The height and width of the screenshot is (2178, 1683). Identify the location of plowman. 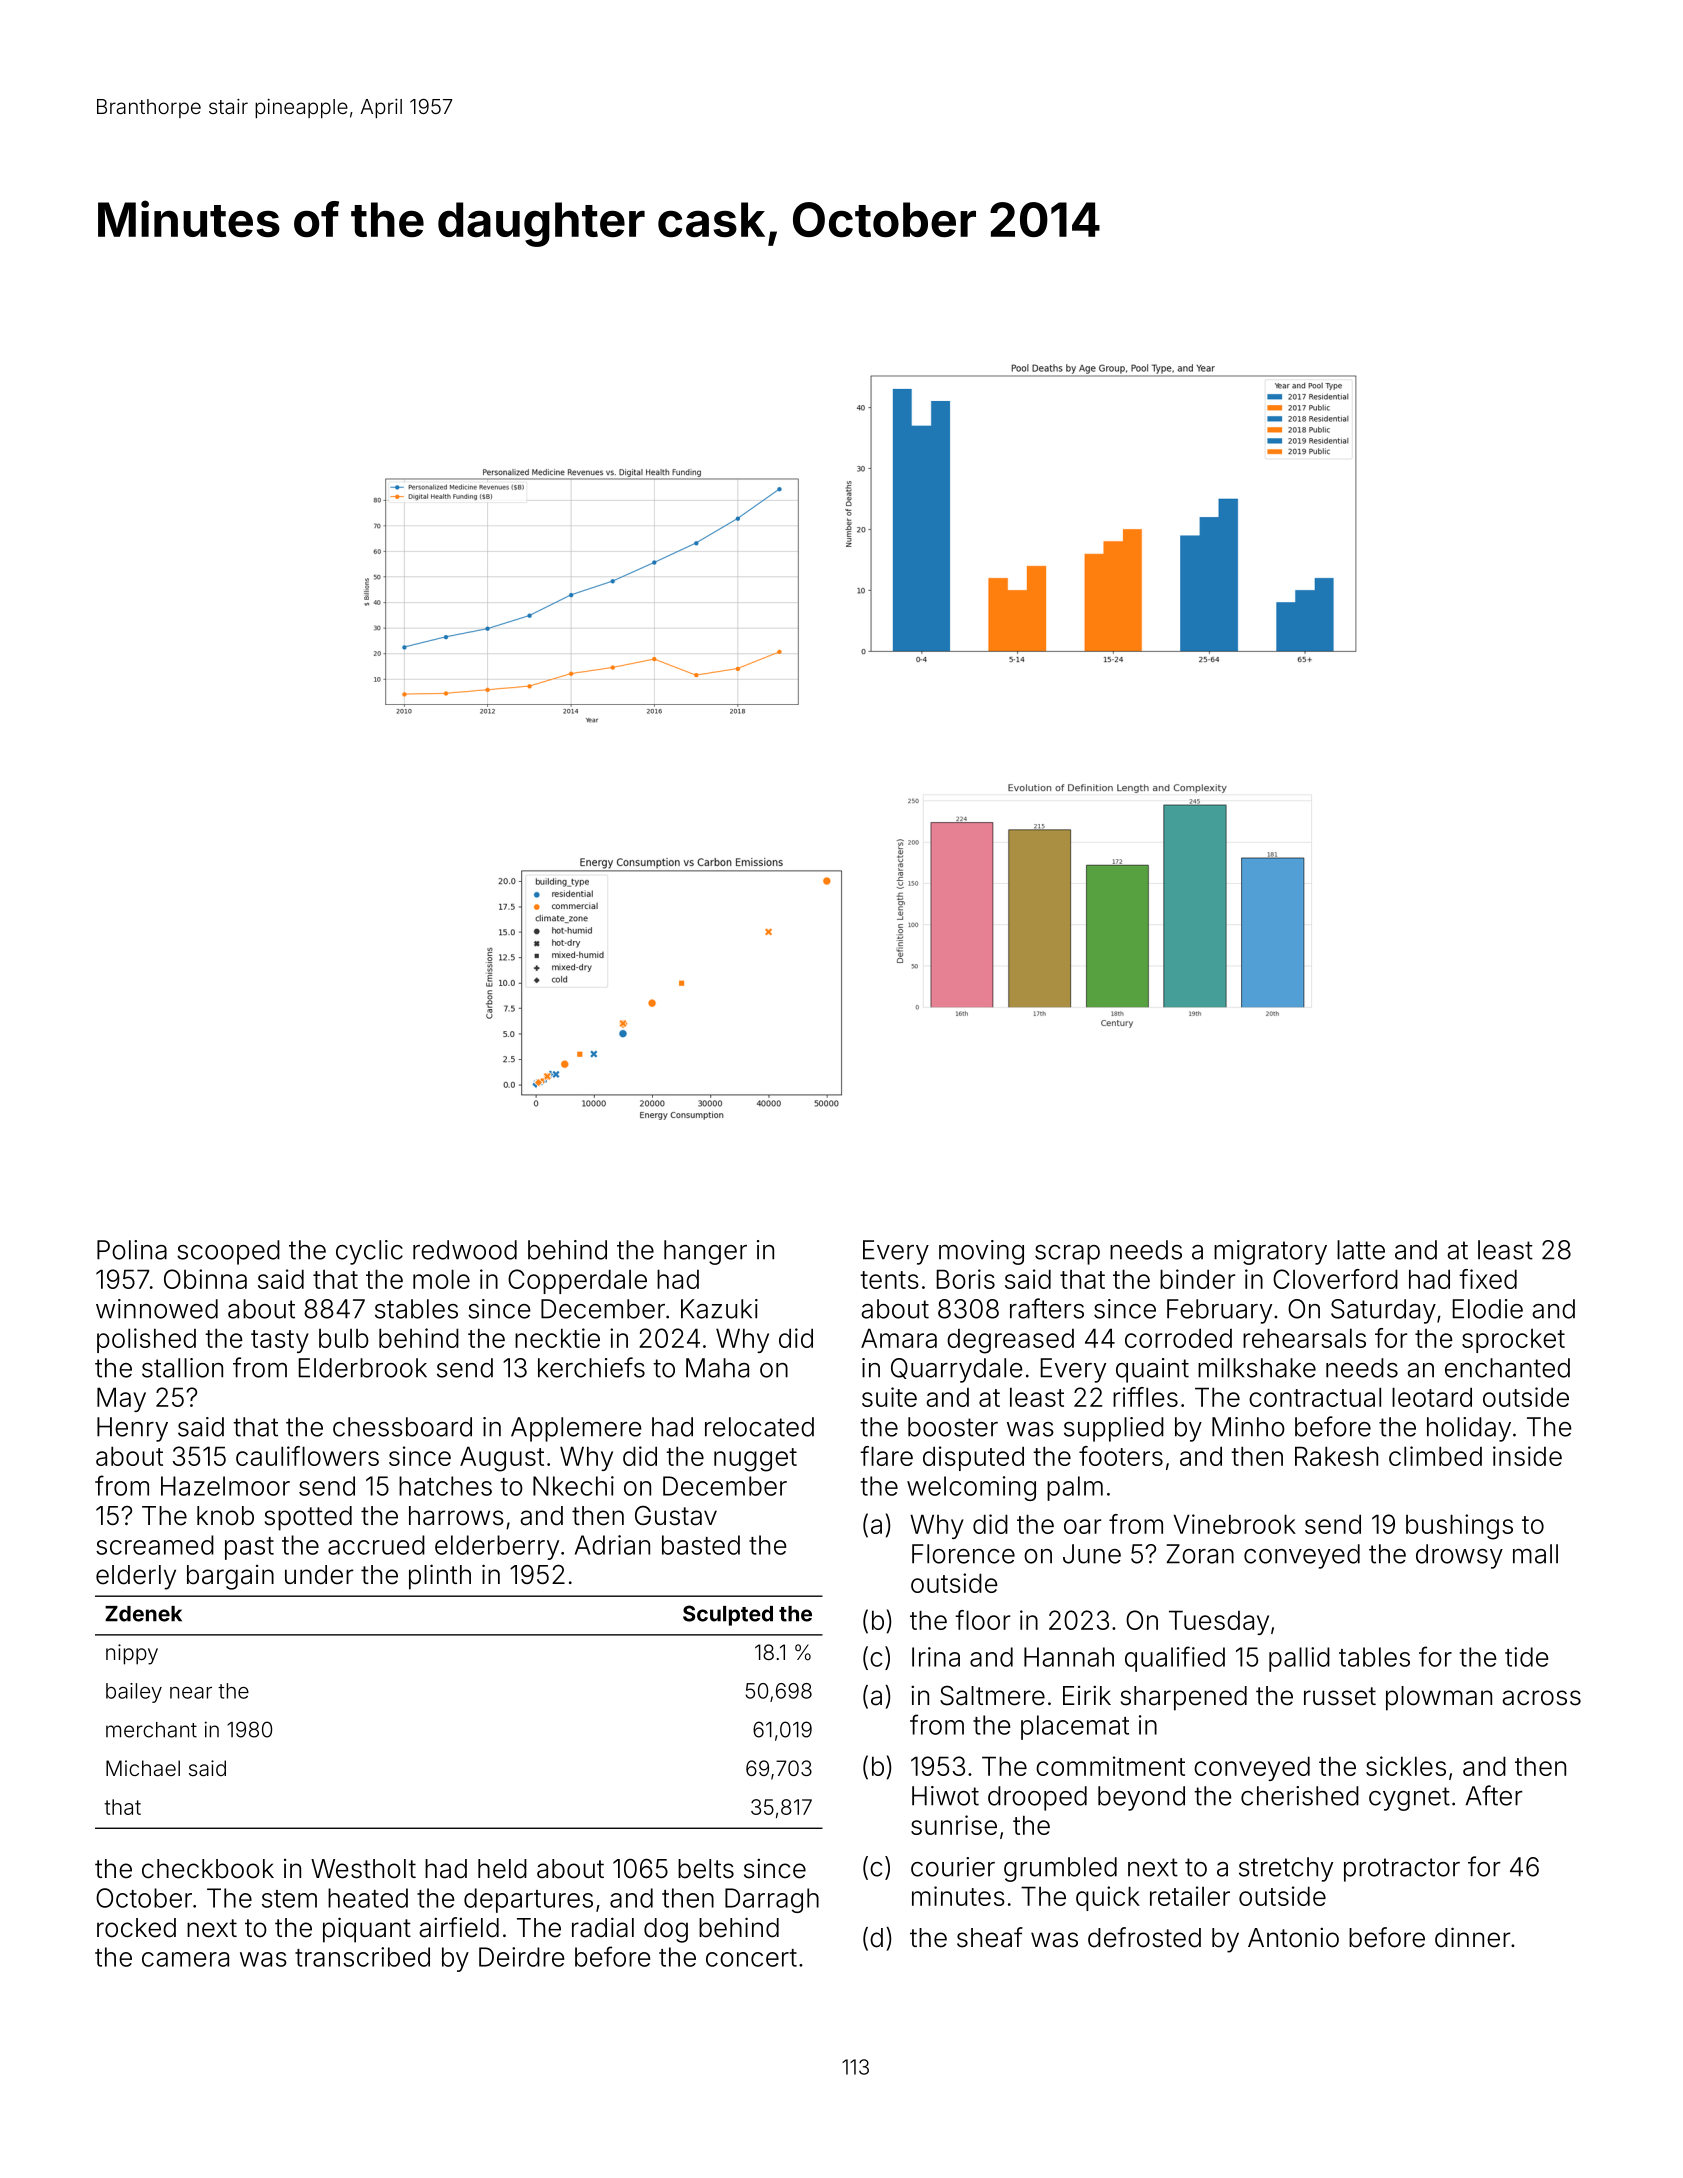
(1439, 1698).
